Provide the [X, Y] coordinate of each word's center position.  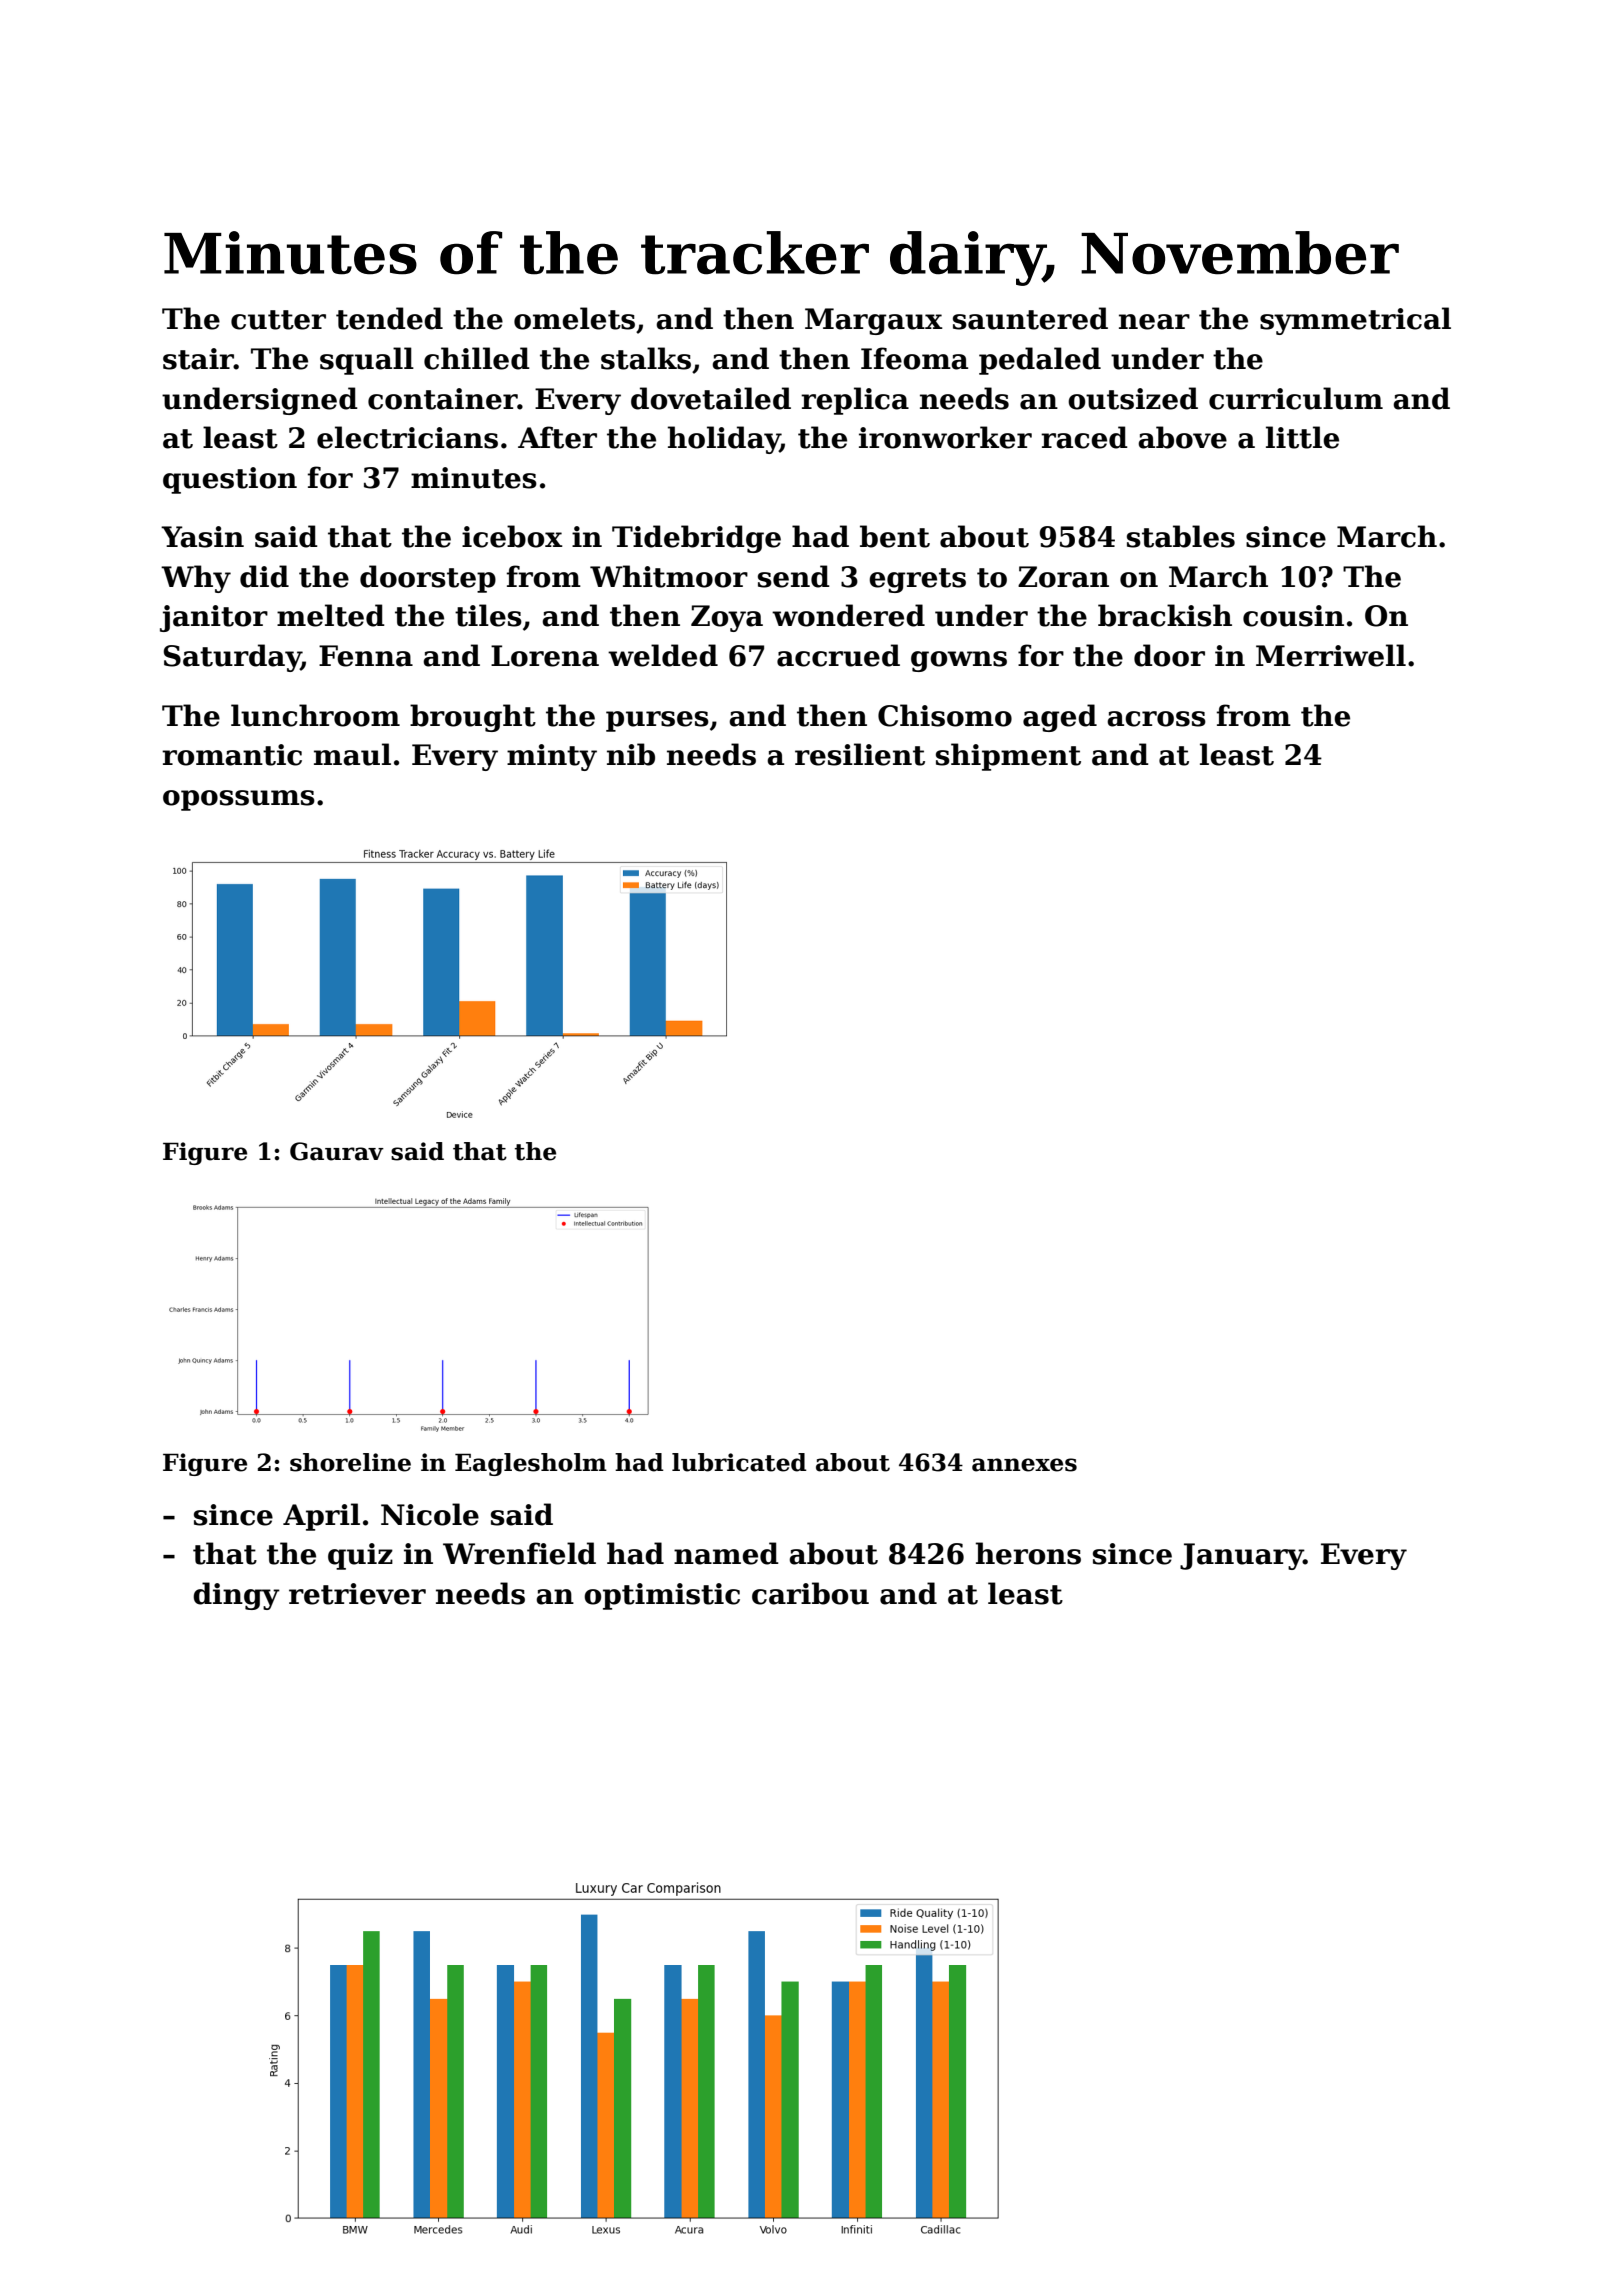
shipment [1008, 757]
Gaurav [337, 1151]
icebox [512, 536]
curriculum [1296, 398]
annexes [1024, 1465]
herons [1028, 1553]
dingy [236, 1596]
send [794, 576]
